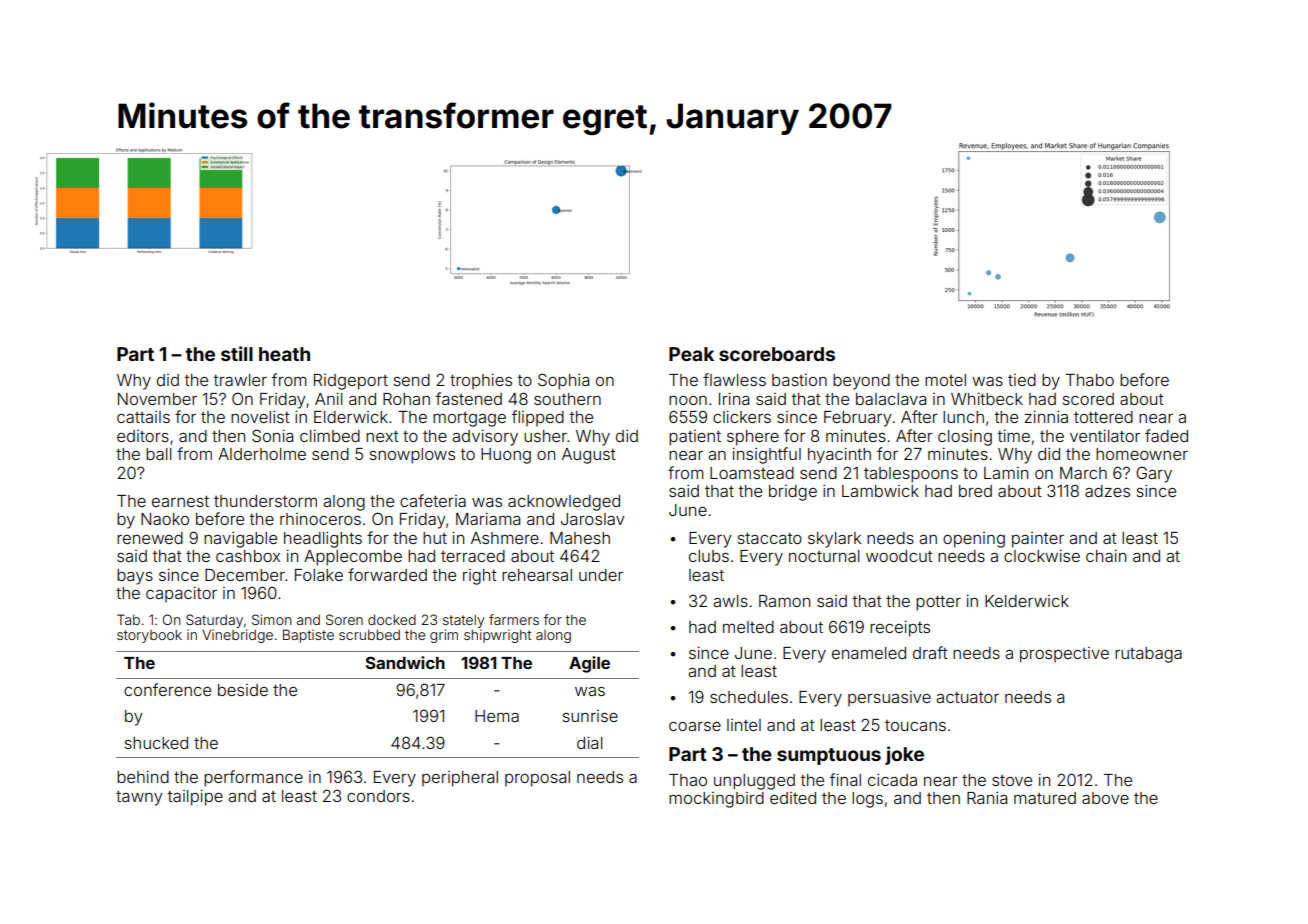  I want to click on beyond, so click(861, 382).
